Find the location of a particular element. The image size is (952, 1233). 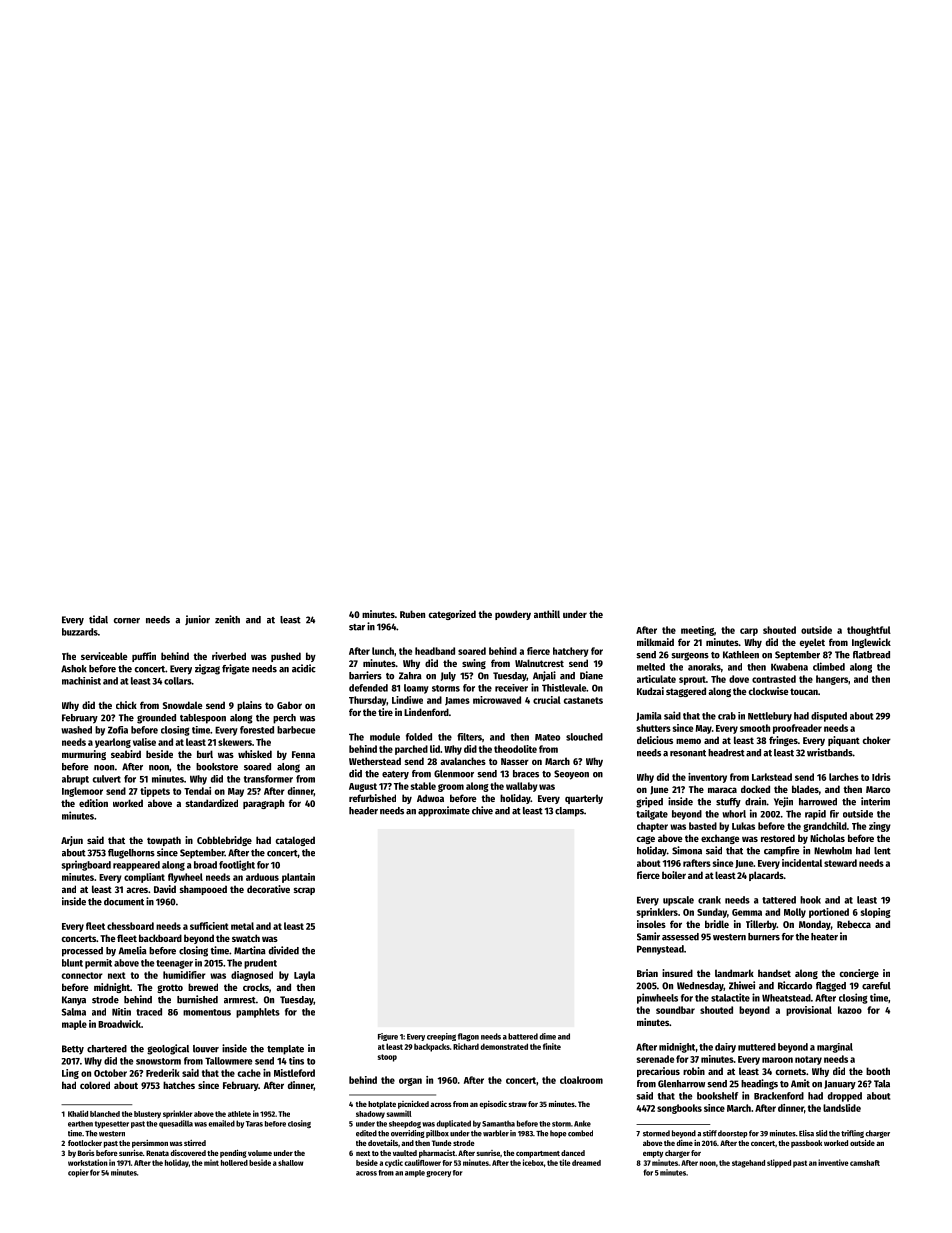

mint is located at coordinates (211, 1162).
